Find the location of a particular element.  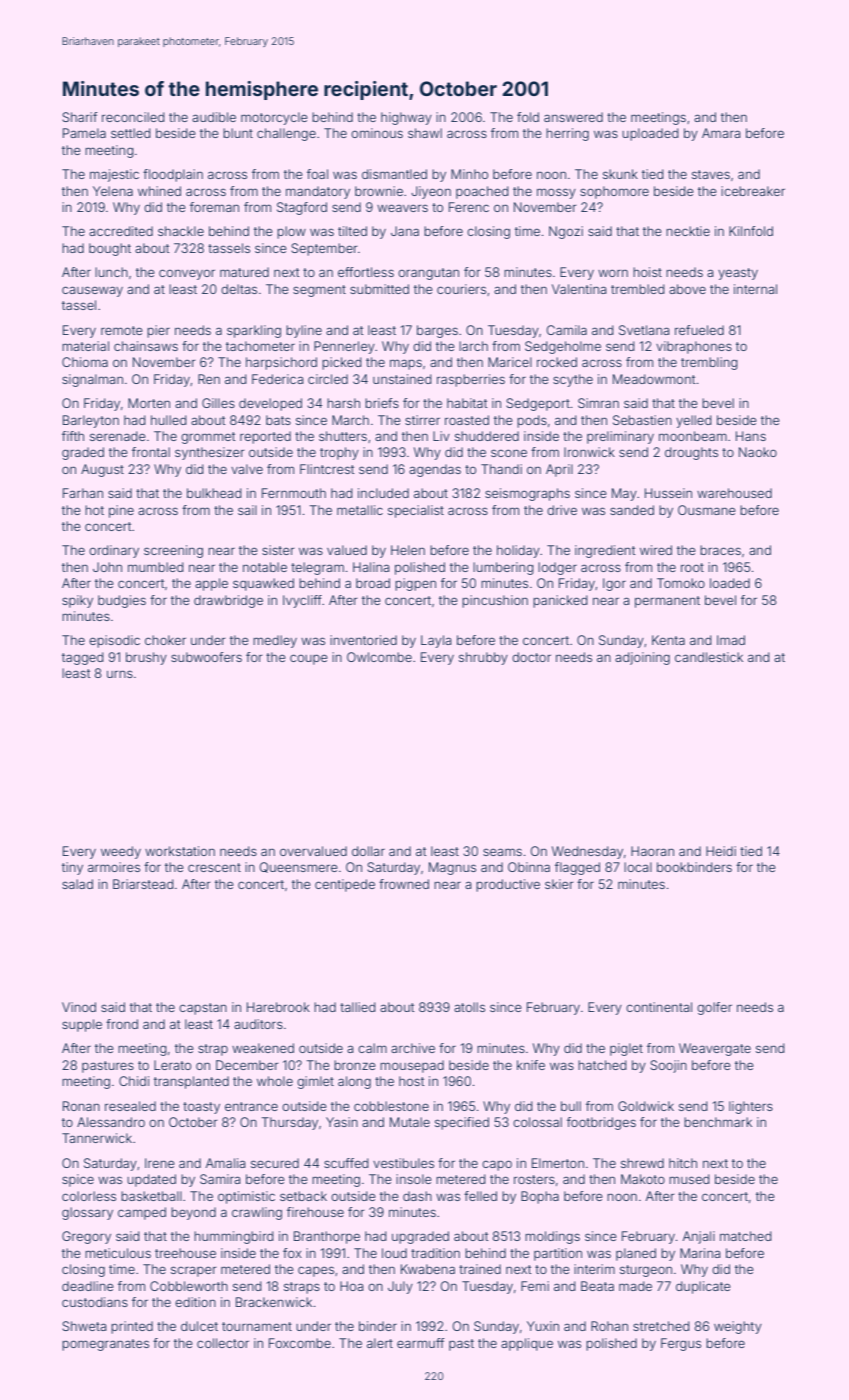

collector is located at coordinates (223, 1343).
